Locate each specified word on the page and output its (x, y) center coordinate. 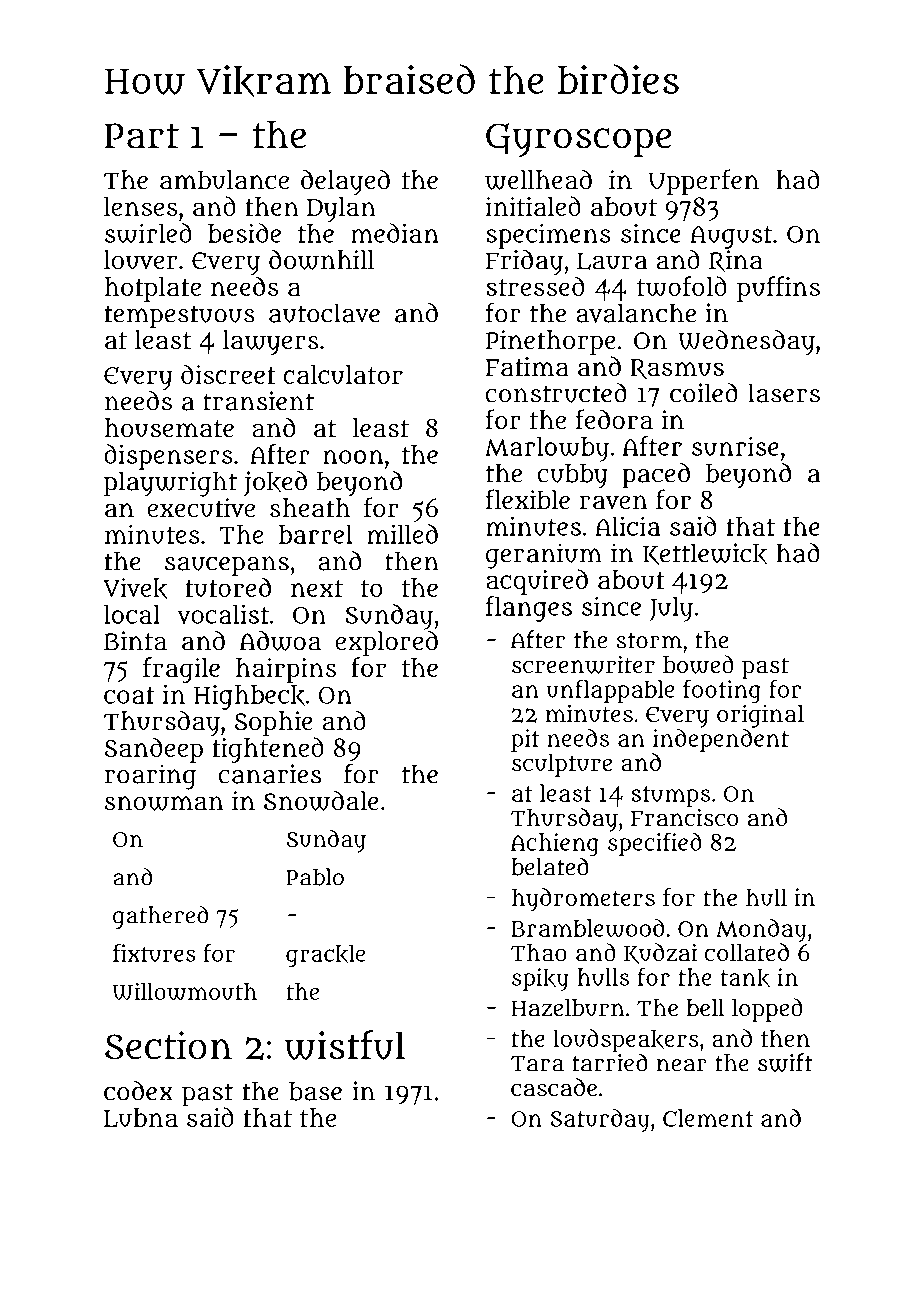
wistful (345, 1045)
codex (138, 1091)
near (682, 1065)
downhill (321, 260)
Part (142, 136)
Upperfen (703, 182)
